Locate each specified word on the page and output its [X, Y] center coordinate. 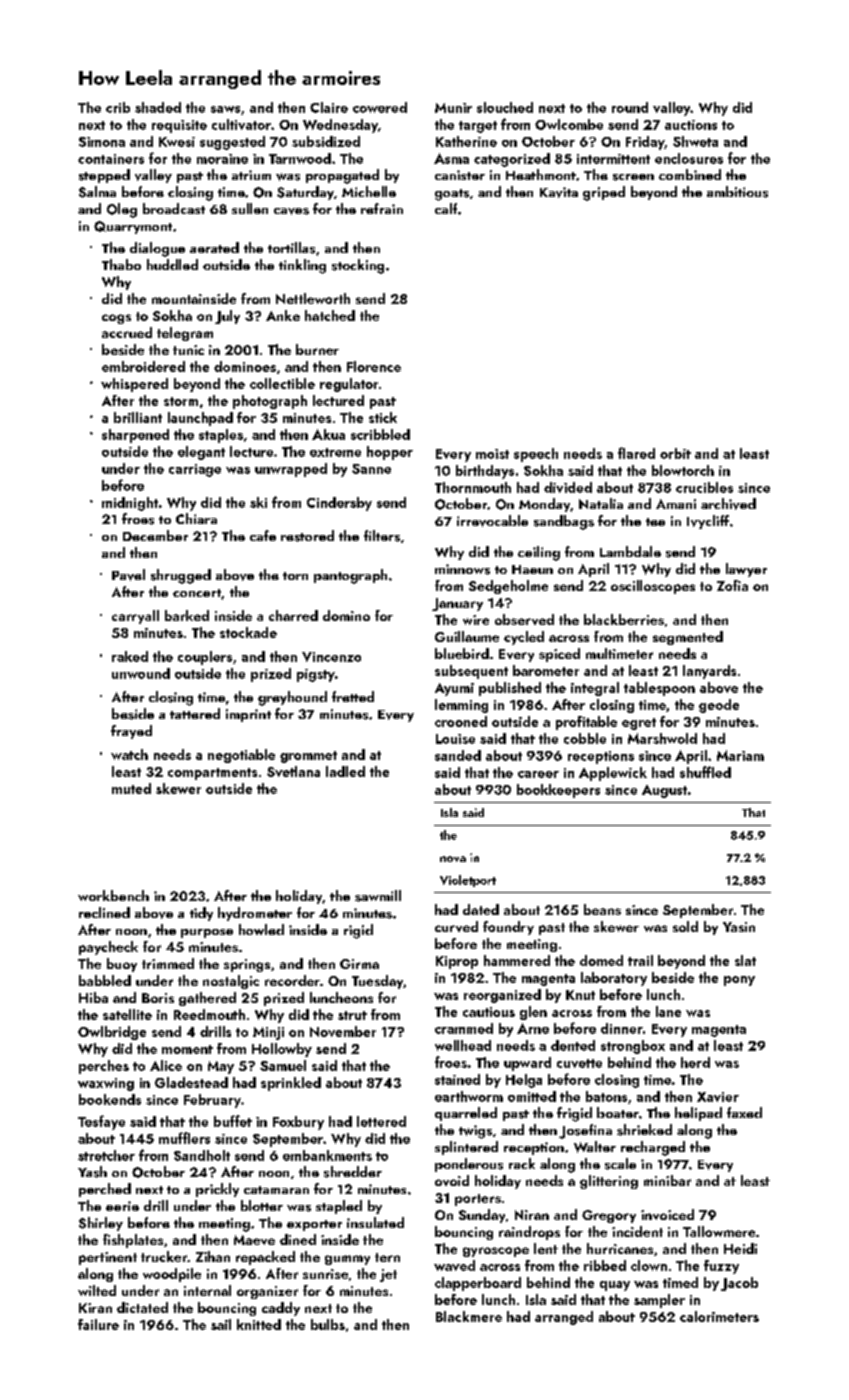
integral [595, 689]
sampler [659, 1301]
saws [225, 109]
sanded [458, 755]
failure [98, 1324]
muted [131, 788]
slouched [505, 107]
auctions [691, 125]
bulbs [328, 1324]
